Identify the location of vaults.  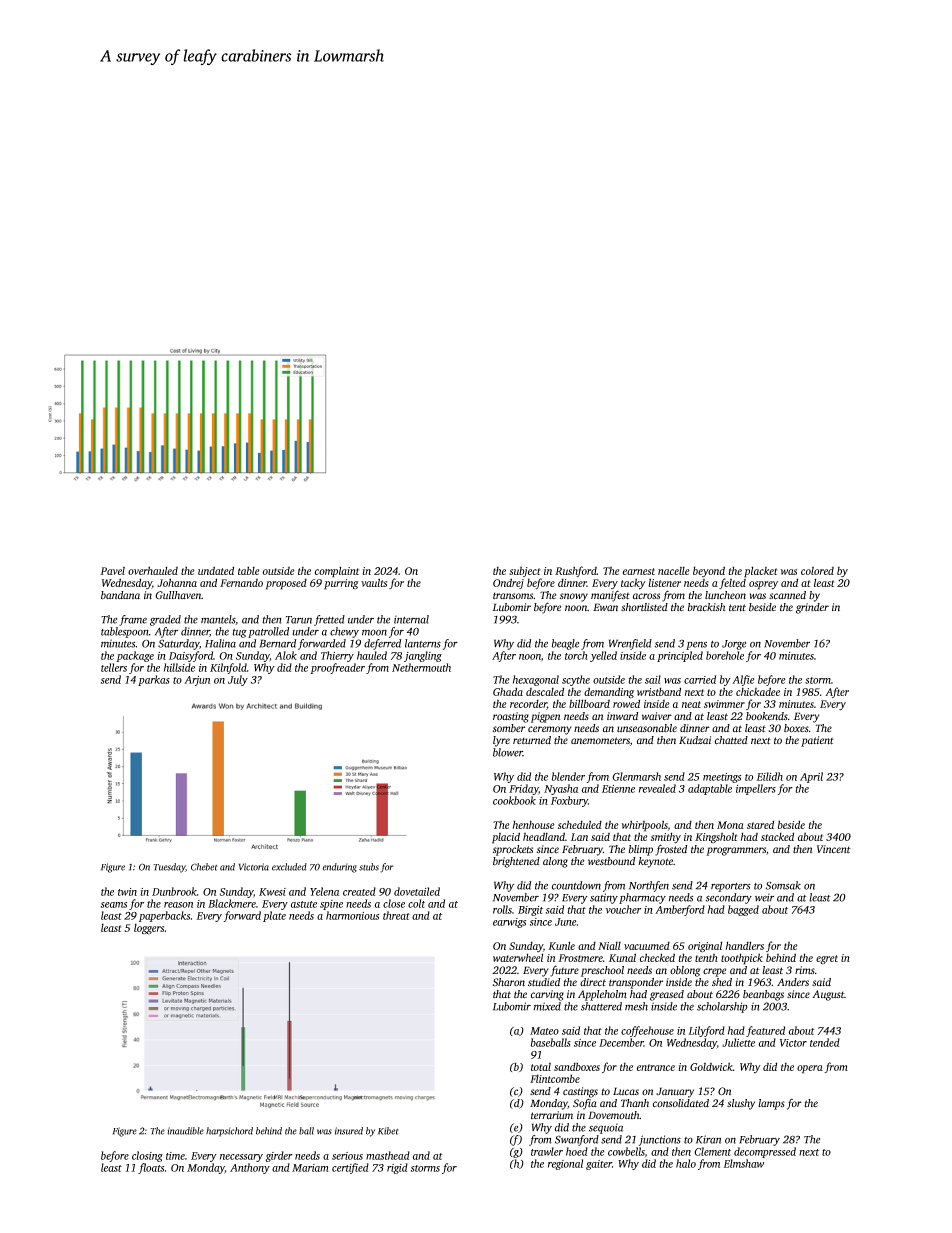
(374, 582).
